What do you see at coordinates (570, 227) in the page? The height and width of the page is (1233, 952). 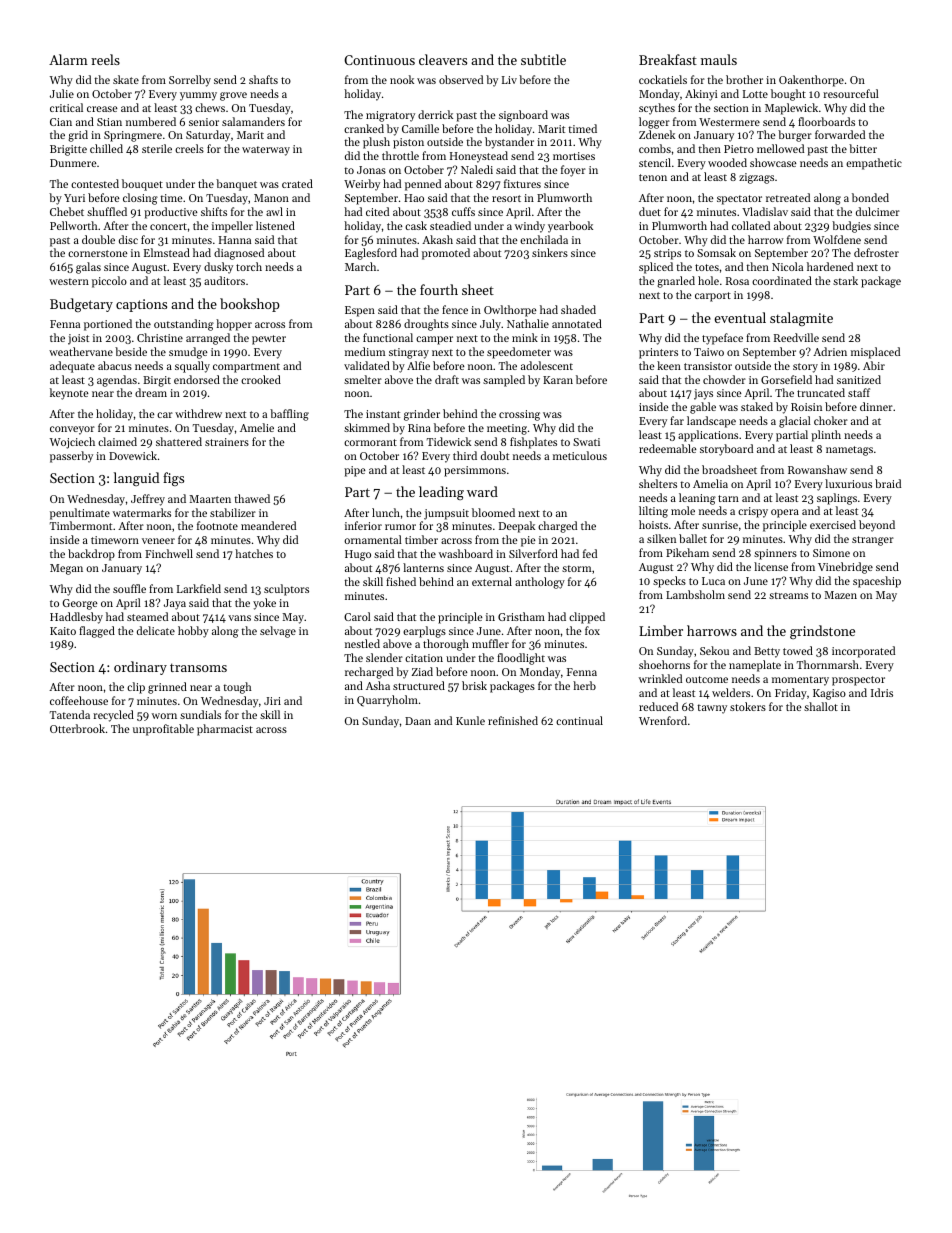 I see `yearbook` at bounding box center [570, 227].
